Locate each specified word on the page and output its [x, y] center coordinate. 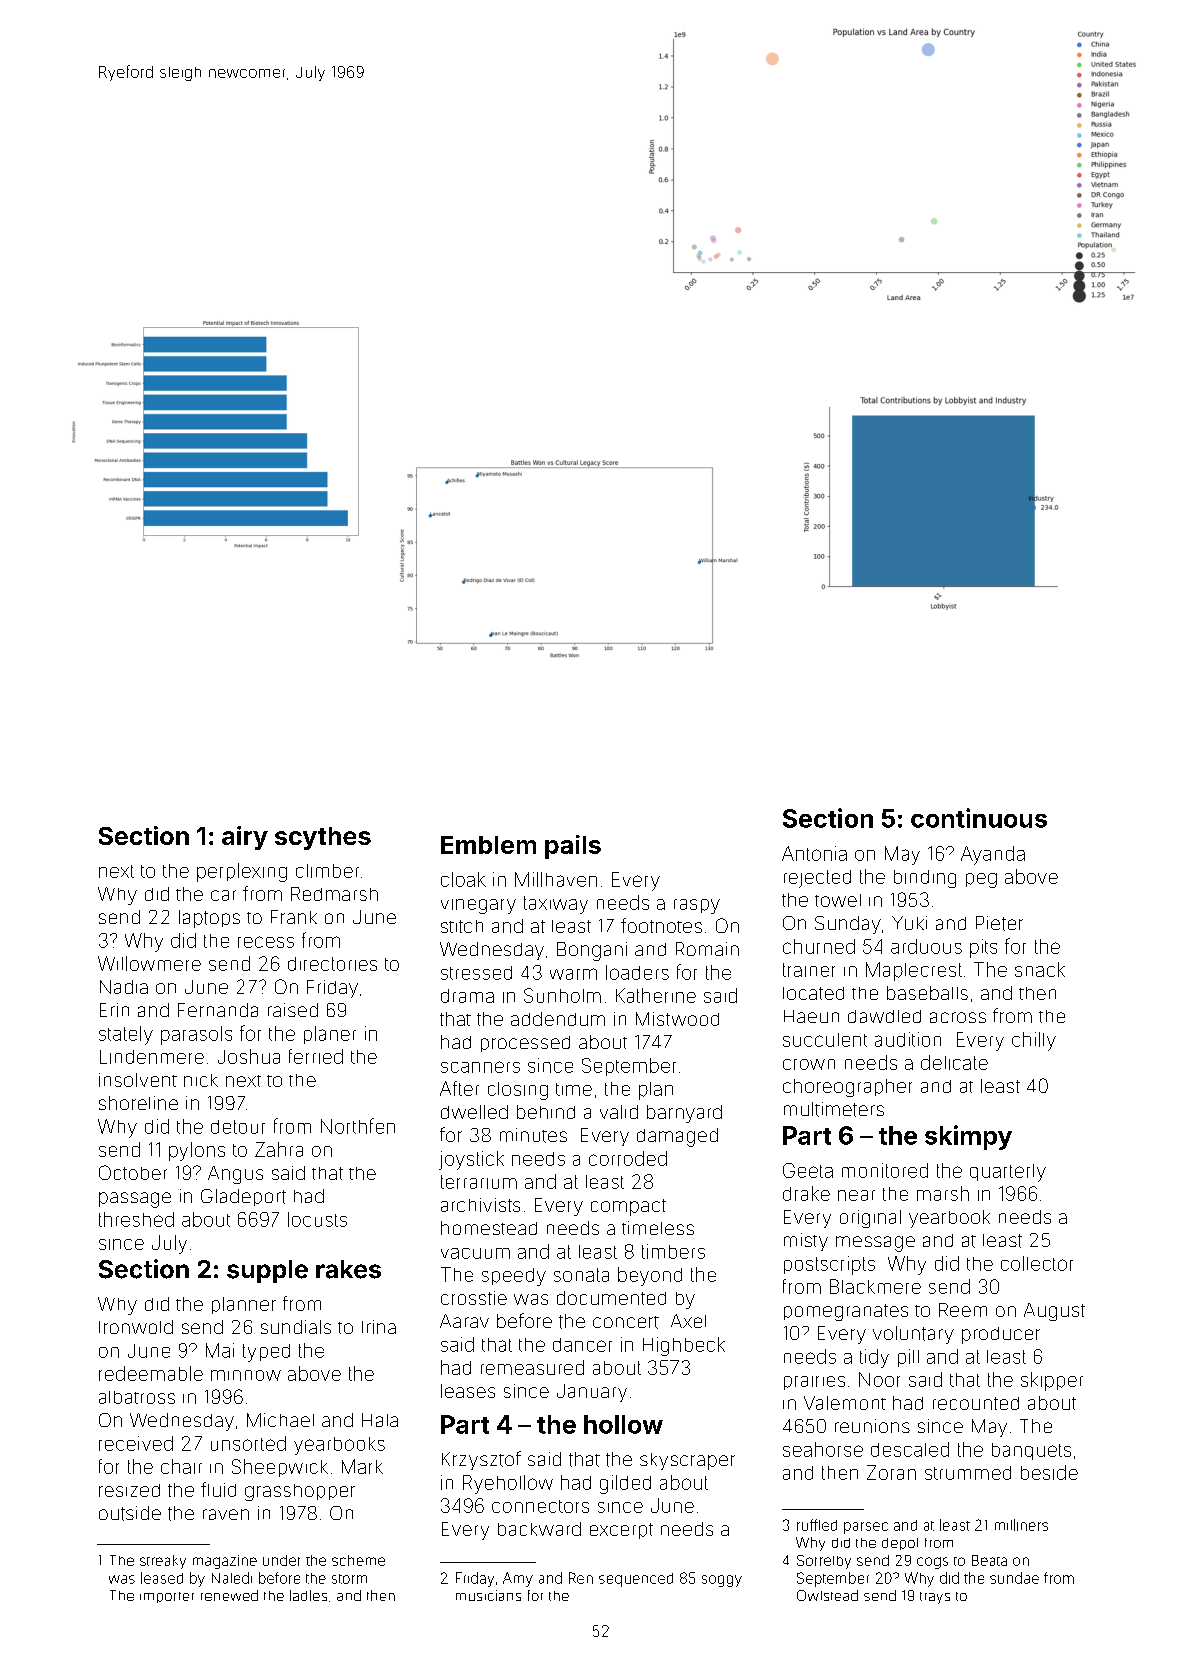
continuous [979, 818]
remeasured [532, 1367]
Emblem [488, 845]
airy [245, 838]
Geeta [808, 1170]
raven [226, 1514]
